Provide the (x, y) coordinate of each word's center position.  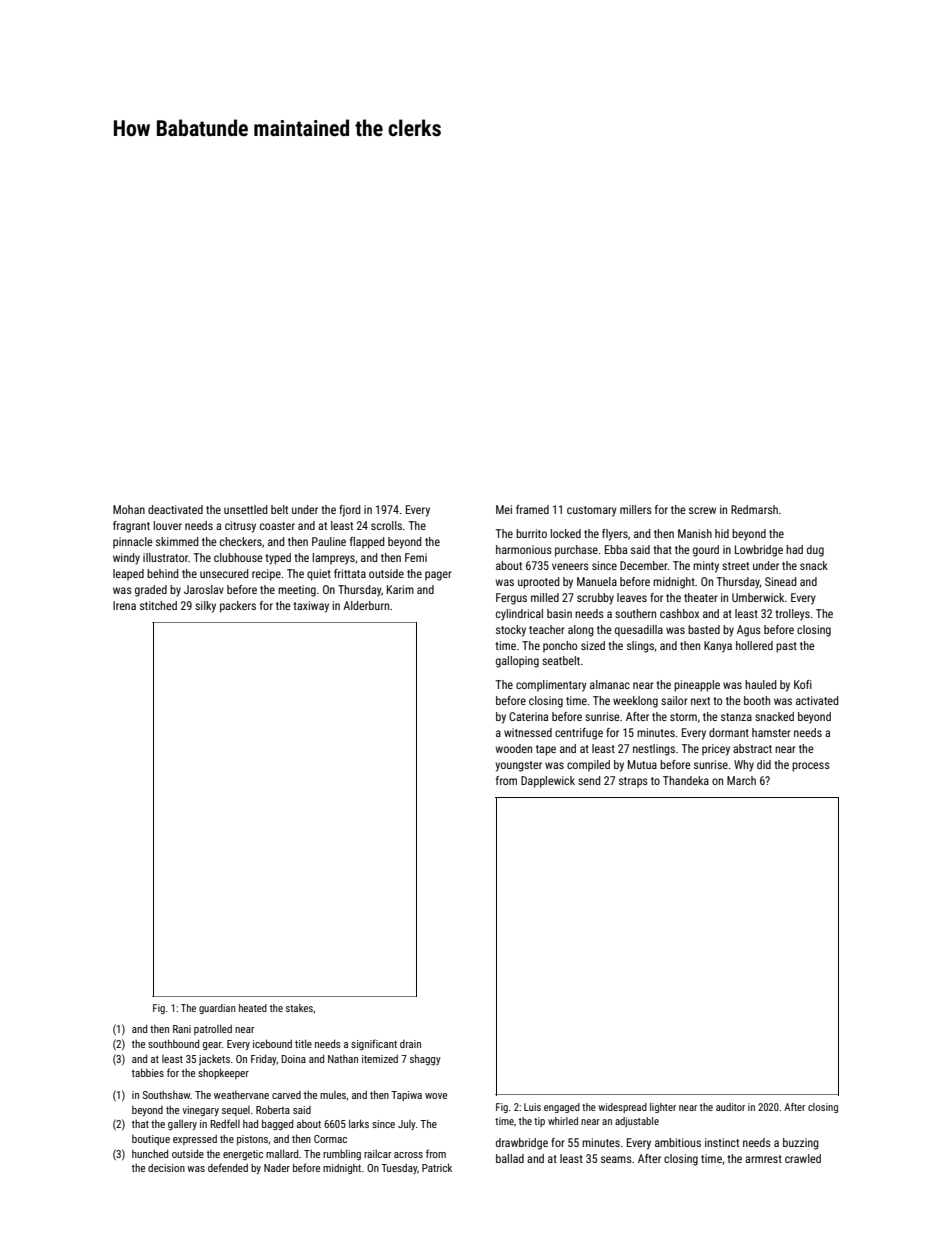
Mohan (129, 509)
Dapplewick (548, 782)
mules (333, 1095)
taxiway (311, 607)
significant (374, 1044)
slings (640, 647)
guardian (217, 1009)
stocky (511, 631)
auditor (730, 1107)
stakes (299, 1008)
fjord (350, 511)
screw (702, 510)
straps (633, 782)
